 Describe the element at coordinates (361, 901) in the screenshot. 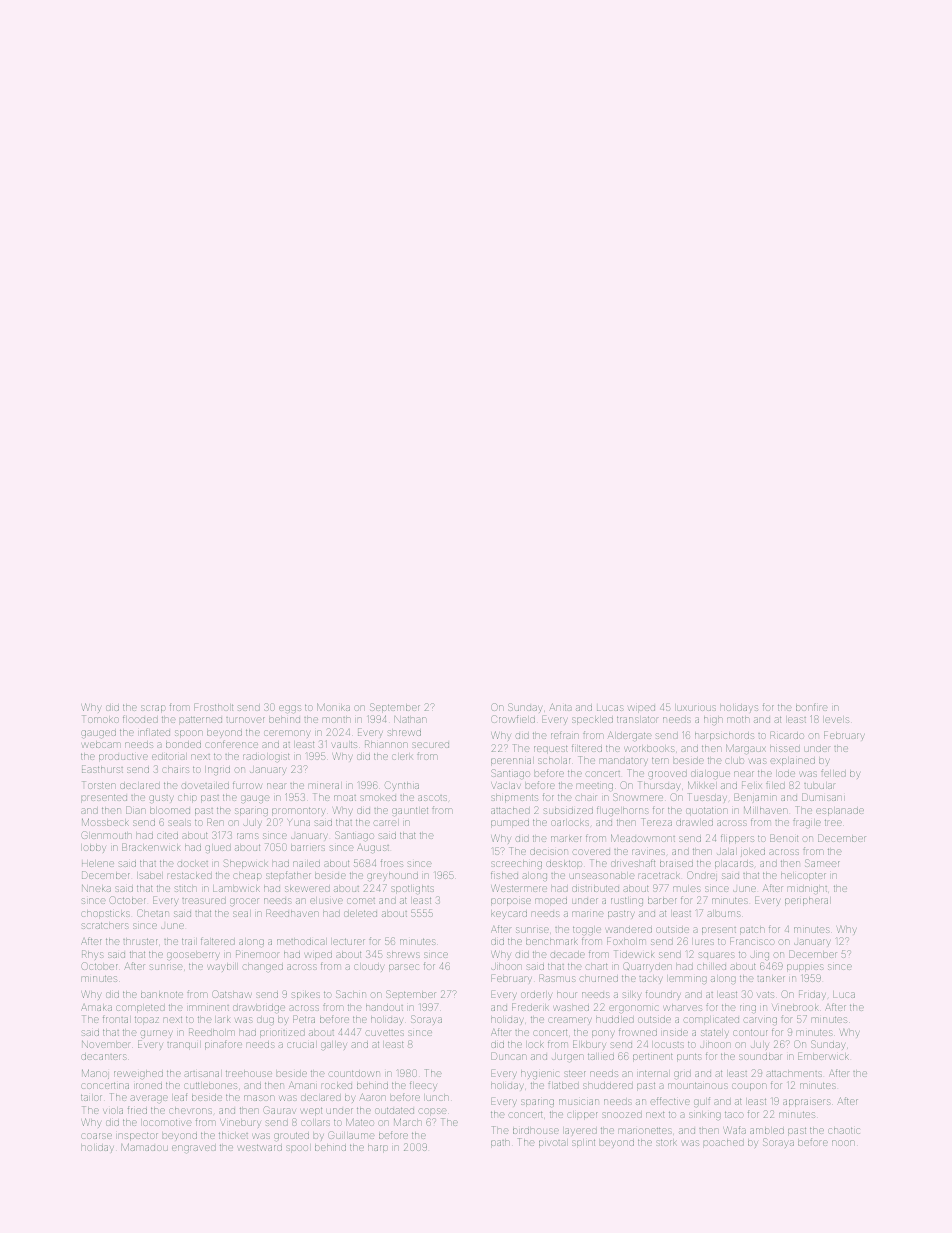

I see `comet` at that location.
